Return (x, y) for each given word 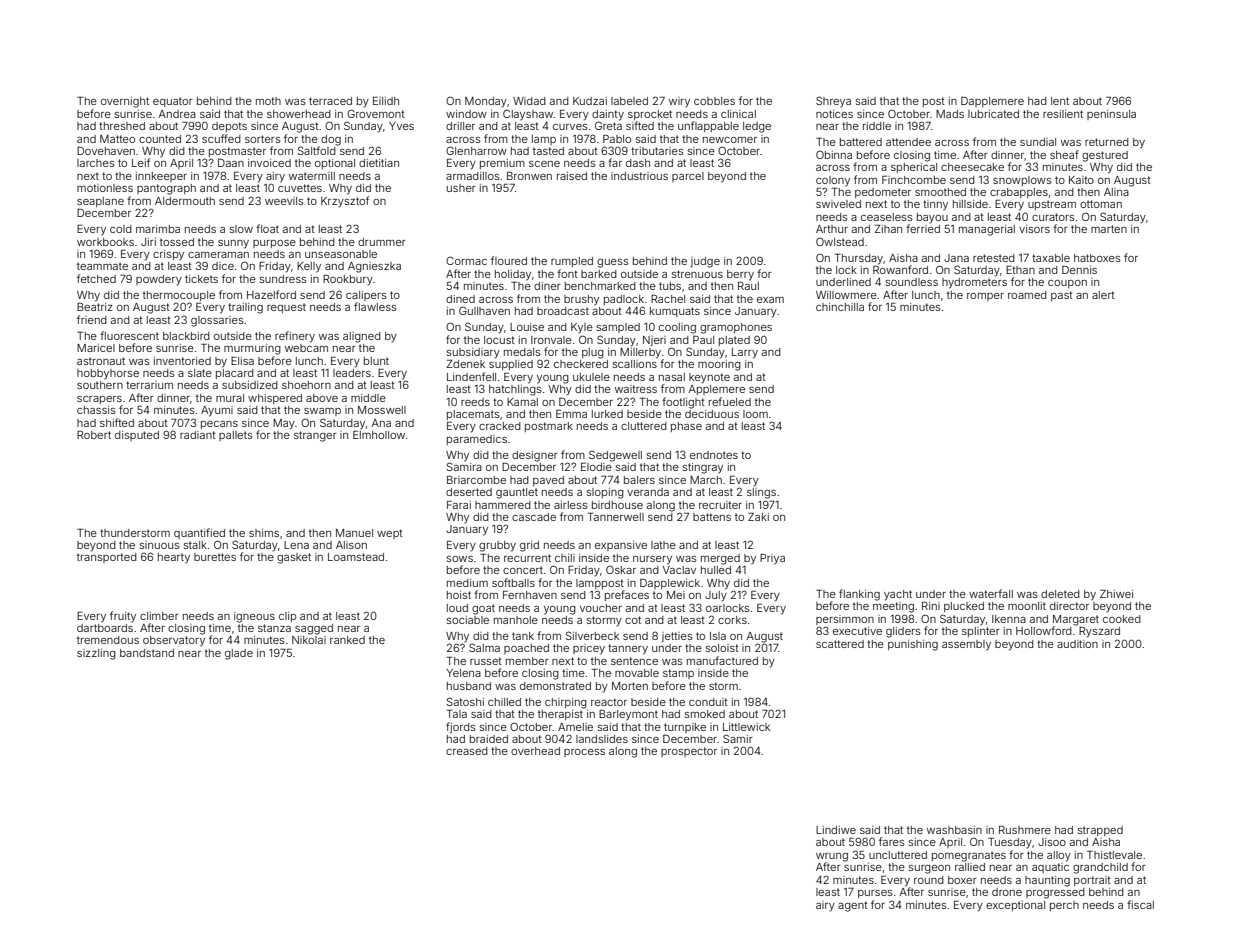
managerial (987, 230)
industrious (639, 176)
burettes (215, 557)
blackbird (186, 336)
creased (467, 751)
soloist (722, 648)
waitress (636, 389)
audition (1077, 644)
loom (755, 414)
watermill (312, 176)
